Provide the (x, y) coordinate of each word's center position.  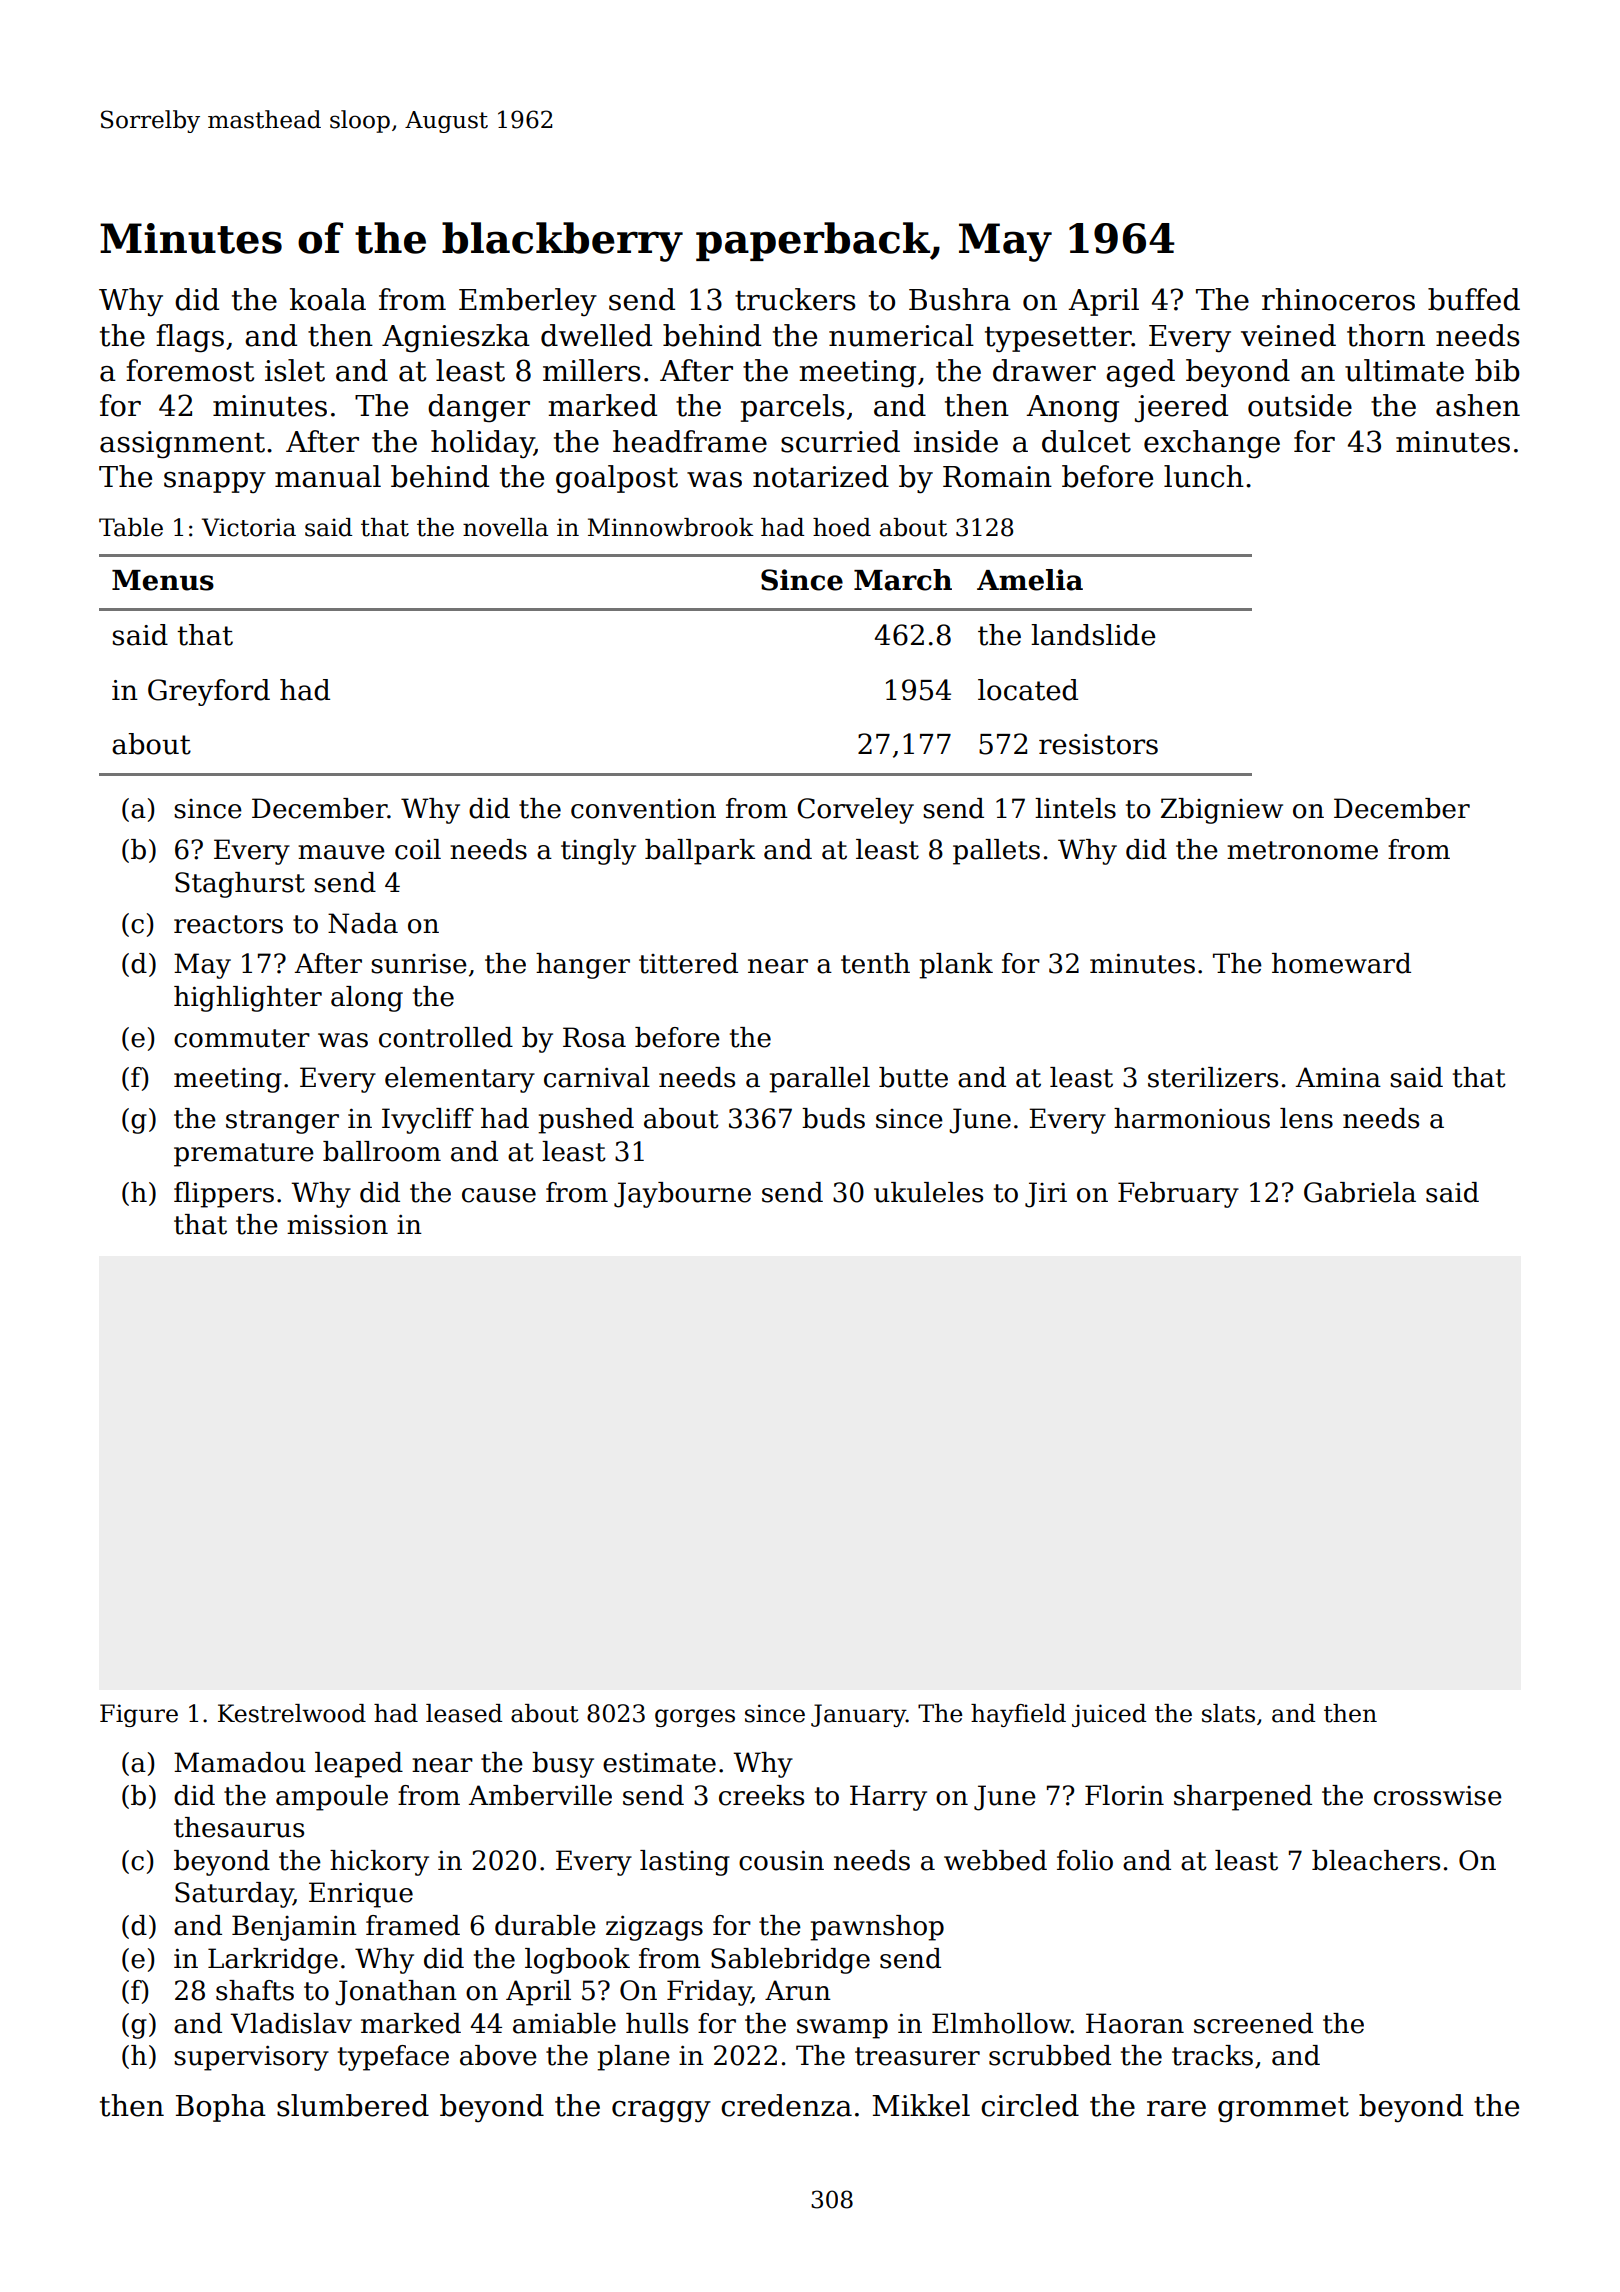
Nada (363, 923)
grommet (1283, 2110)
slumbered (353, 2105)
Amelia (1030, 580)
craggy (661, 2112)
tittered (688, 963)
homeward (1341, 963)
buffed (1474, 299)
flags (190, 338)
